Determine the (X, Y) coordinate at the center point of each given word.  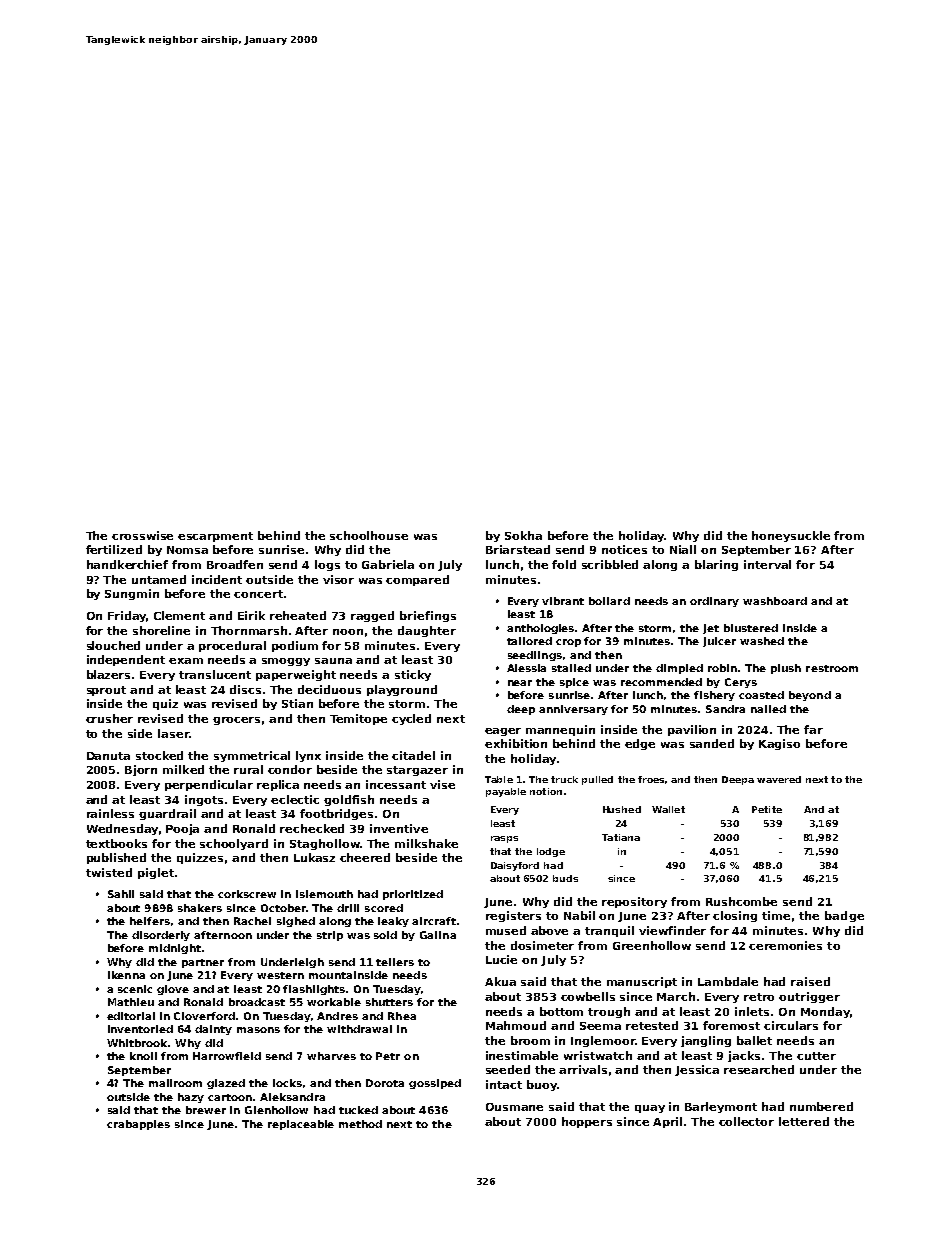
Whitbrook (137, 1043)
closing (735, 916)
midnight (175, 949)
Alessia (526, 668)
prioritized (413, 895)
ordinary (714, 602)
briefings (428, 616)
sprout (106, 691)
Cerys (741, 683)
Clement (179, 615)
